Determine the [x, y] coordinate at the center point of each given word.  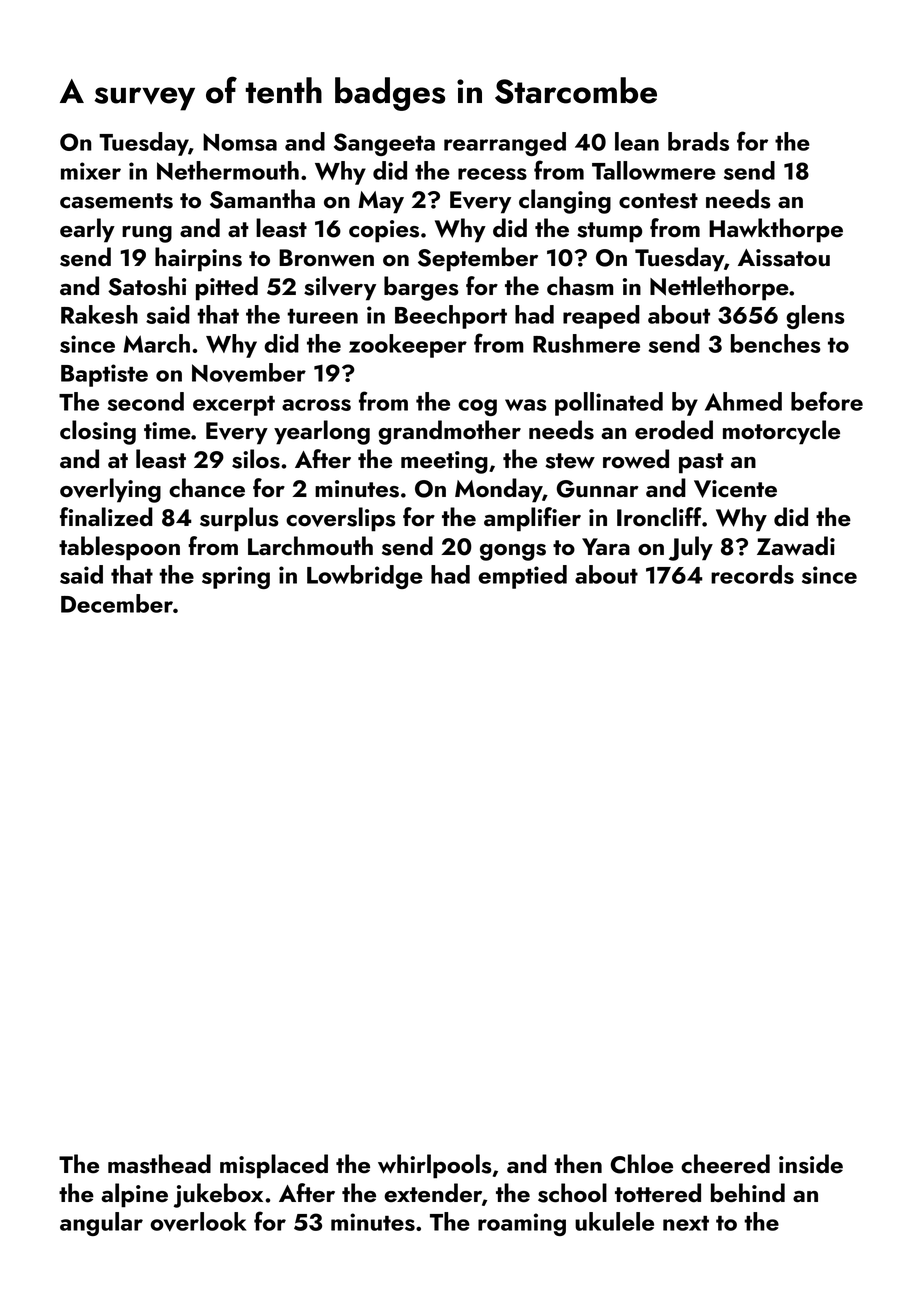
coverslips [340, 519]
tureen [322, 316]
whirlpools [434, 1166]
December [117, 603]
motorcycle [781, 432]
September [478, 259]
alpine [134, 1195]
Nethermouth [228, 170]
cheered [725, 1164]
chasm [580, 286]
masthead [159, 1164]
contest [658, 201]
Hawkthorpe [776, 230]
